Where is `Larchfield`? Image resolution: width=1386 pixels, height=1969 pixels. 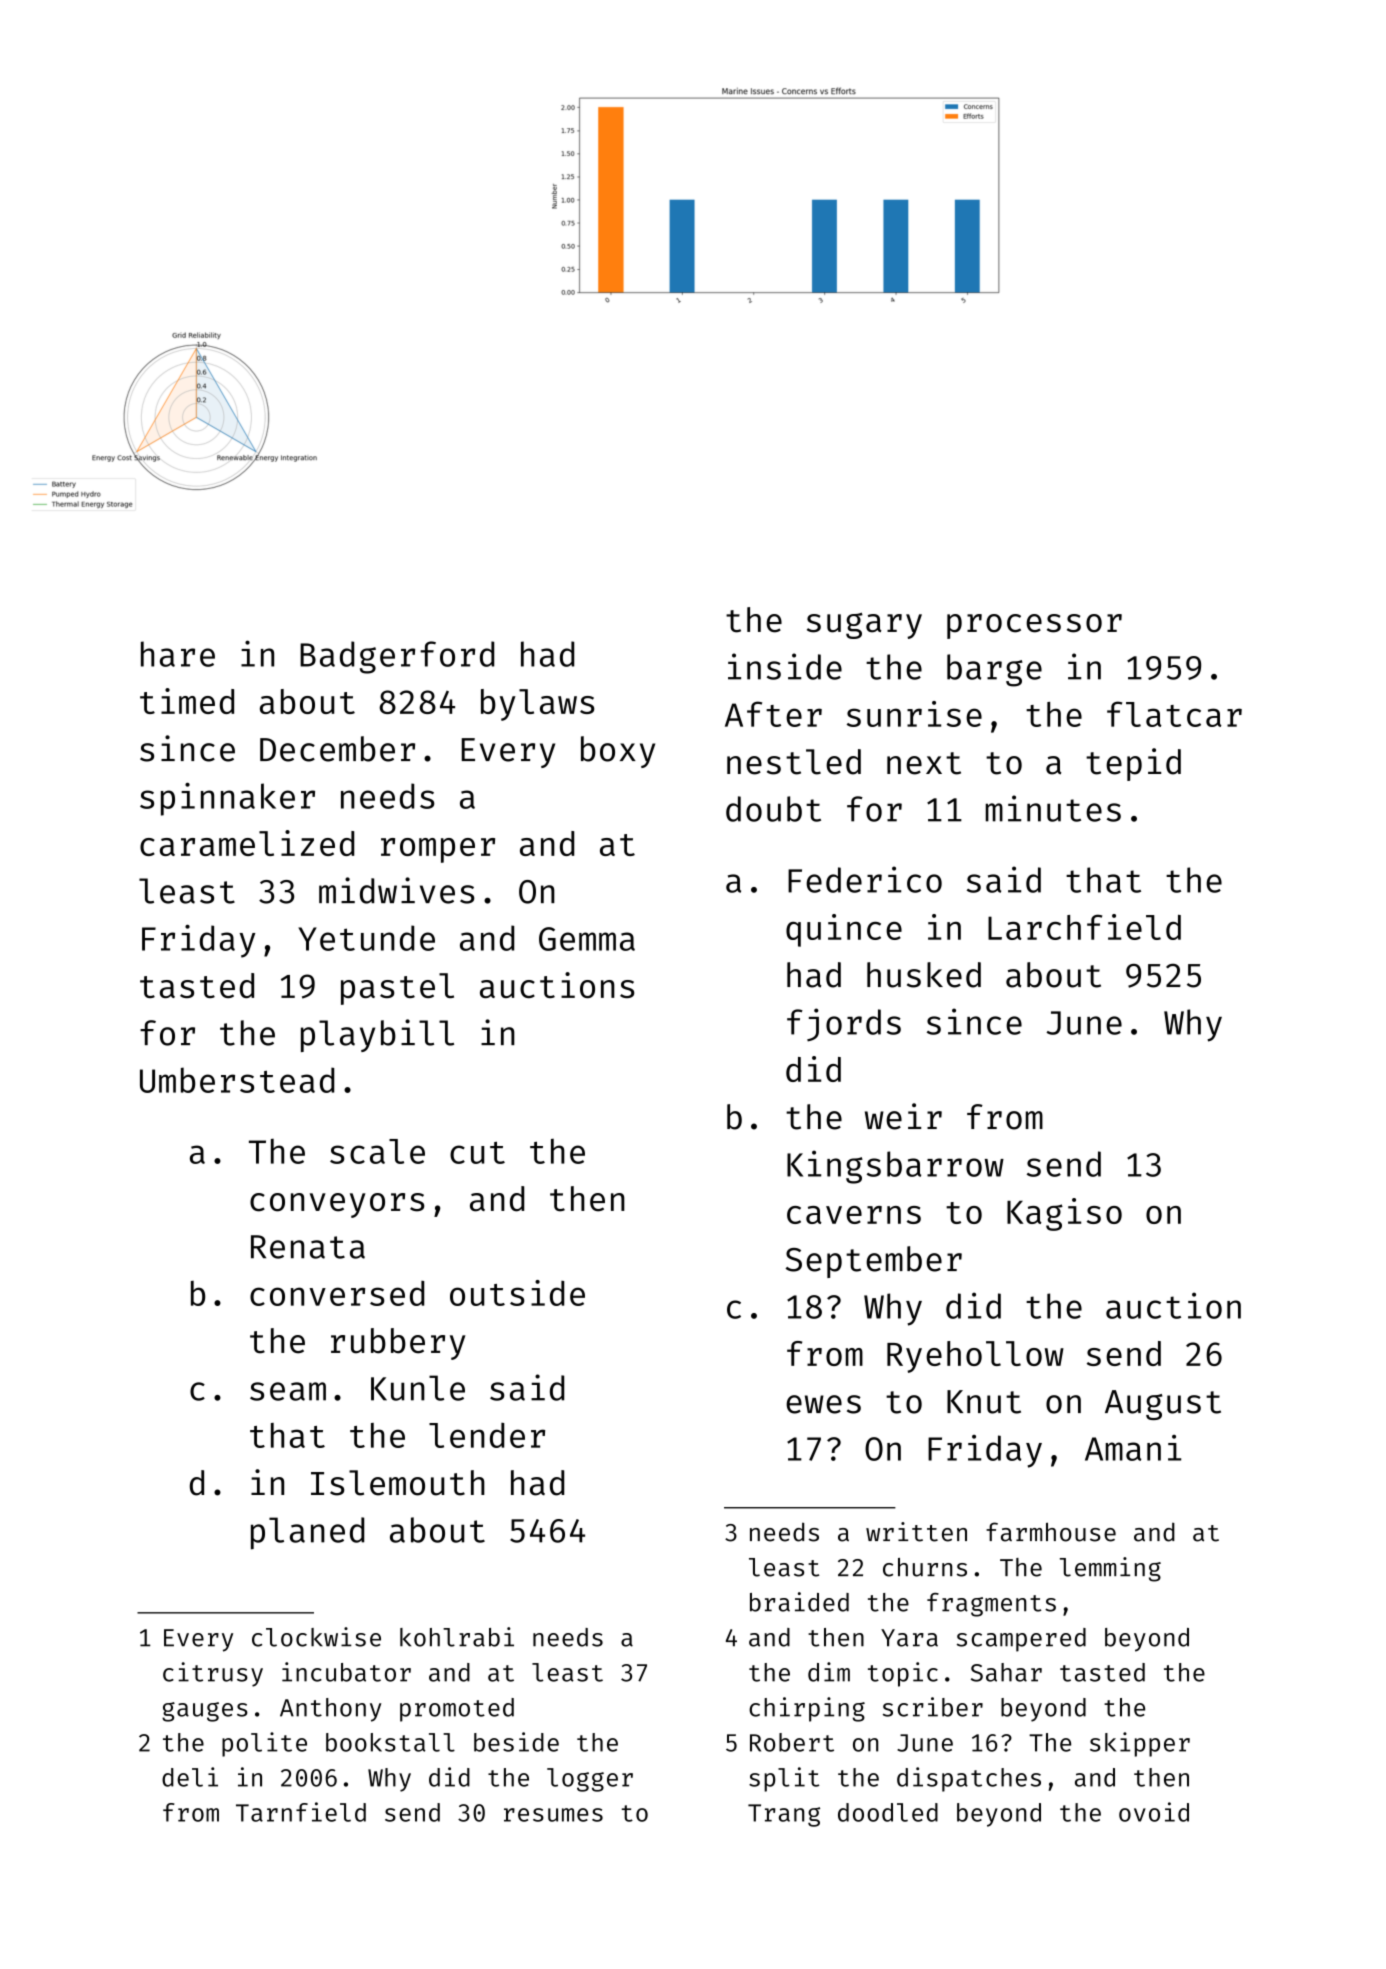 Larchfield is located at coordinates (1084, 927).
